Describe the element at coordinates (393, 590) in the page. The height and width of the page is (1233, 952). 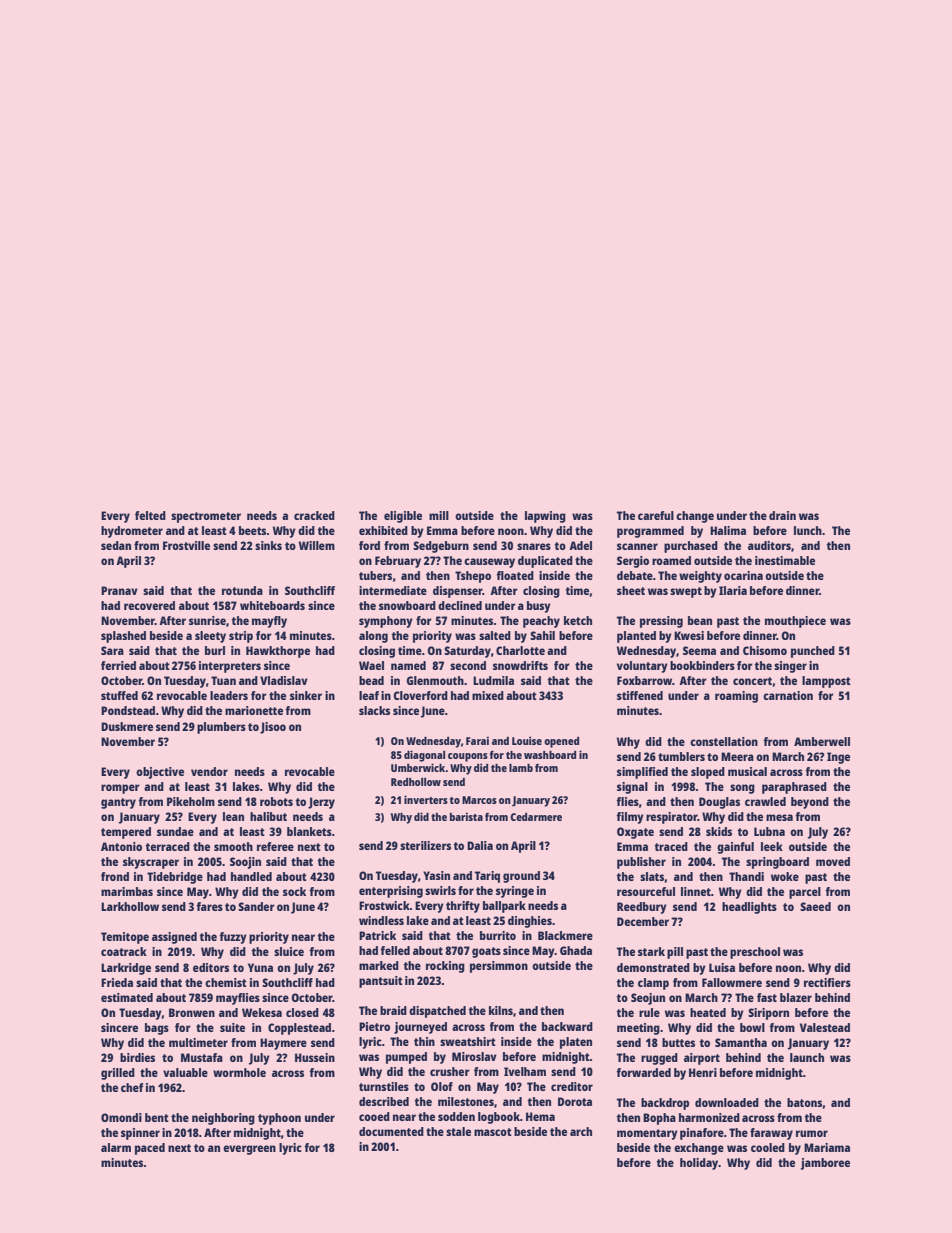
I see `intermediate` at that location.
